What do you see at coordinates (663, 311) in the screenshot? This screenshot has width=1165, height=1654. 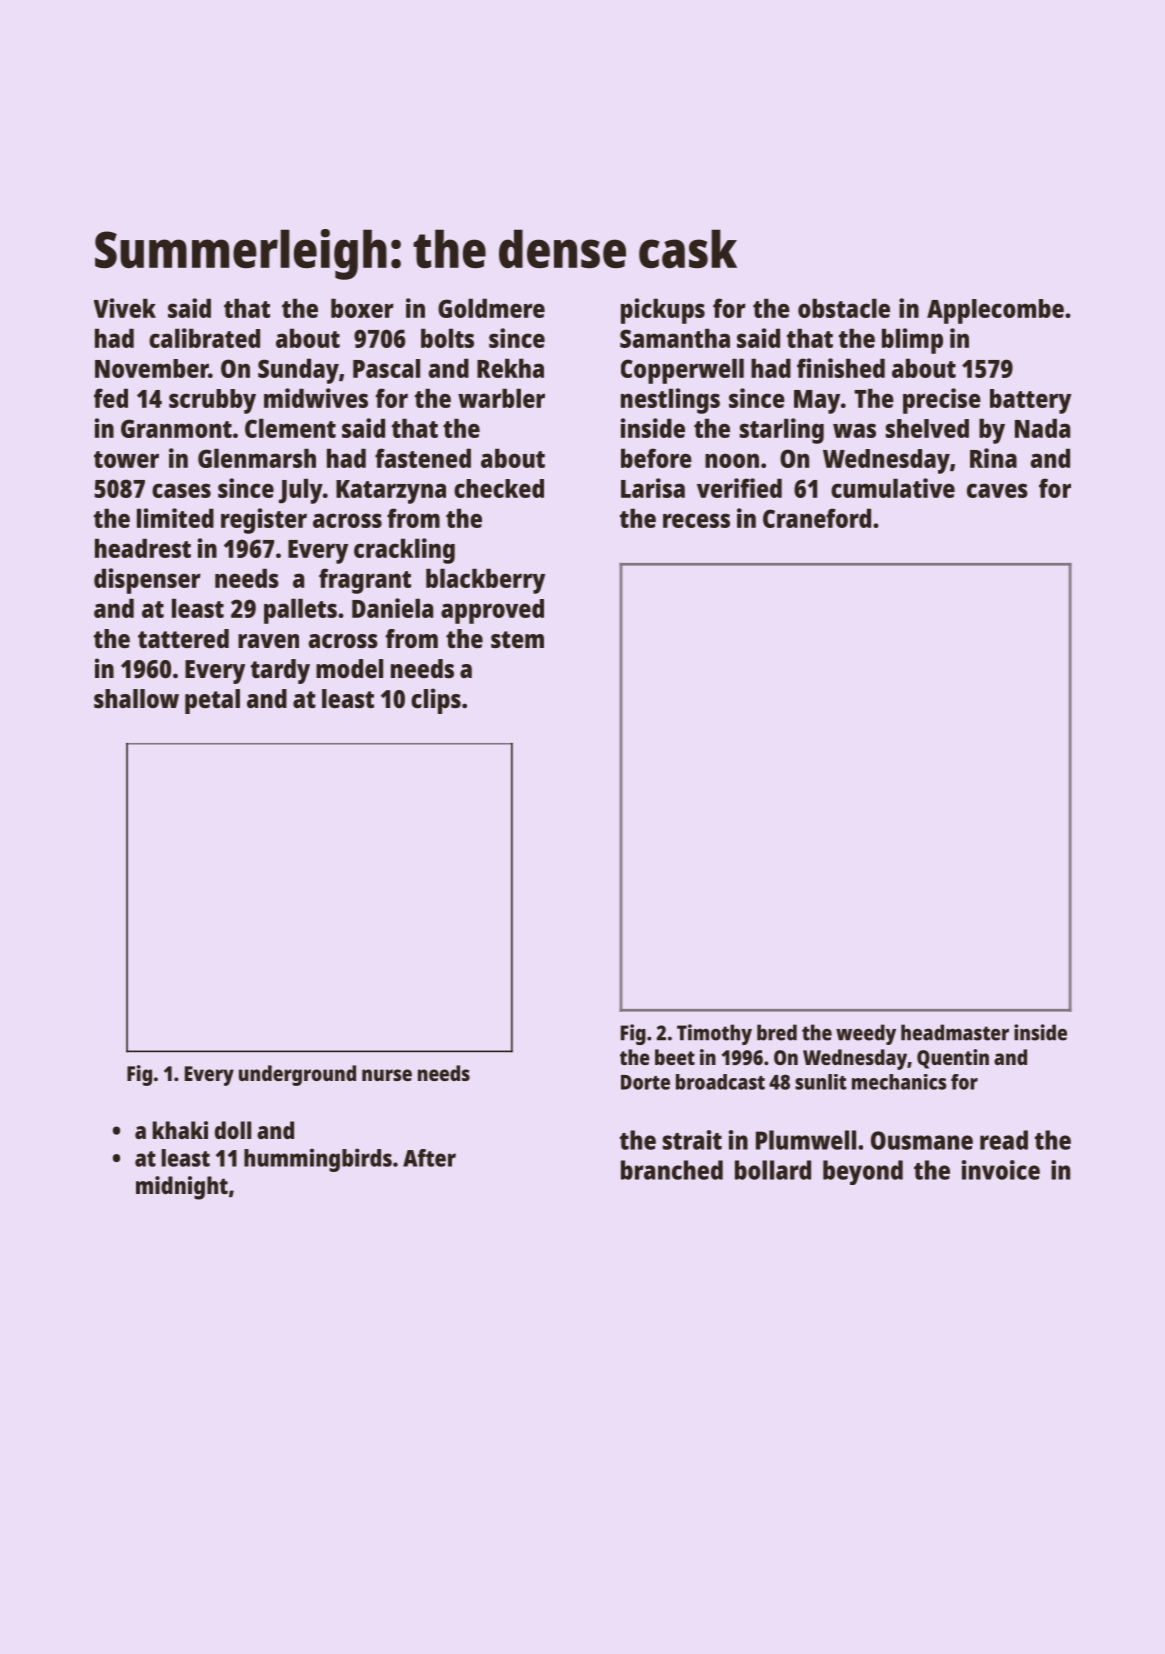 I see `pickups` at bounding box center [663, 311].
